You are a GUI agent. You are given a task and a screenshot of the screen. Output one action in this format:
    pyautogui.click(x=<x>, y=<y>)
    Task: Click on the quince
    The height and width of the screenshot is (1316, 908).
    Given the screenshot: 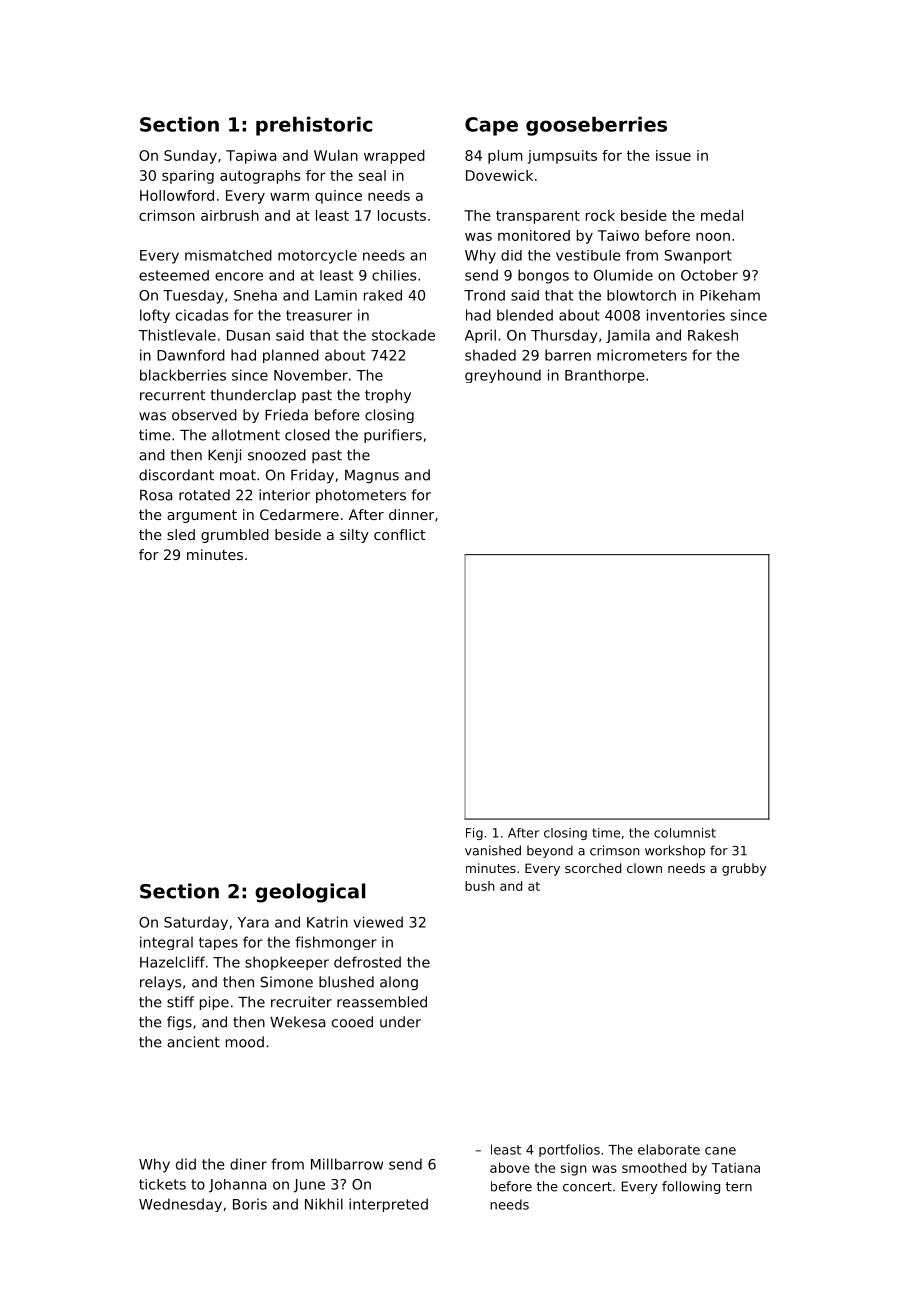 What is the action you would take?
    pyautogui.click(x=338, y=197)
